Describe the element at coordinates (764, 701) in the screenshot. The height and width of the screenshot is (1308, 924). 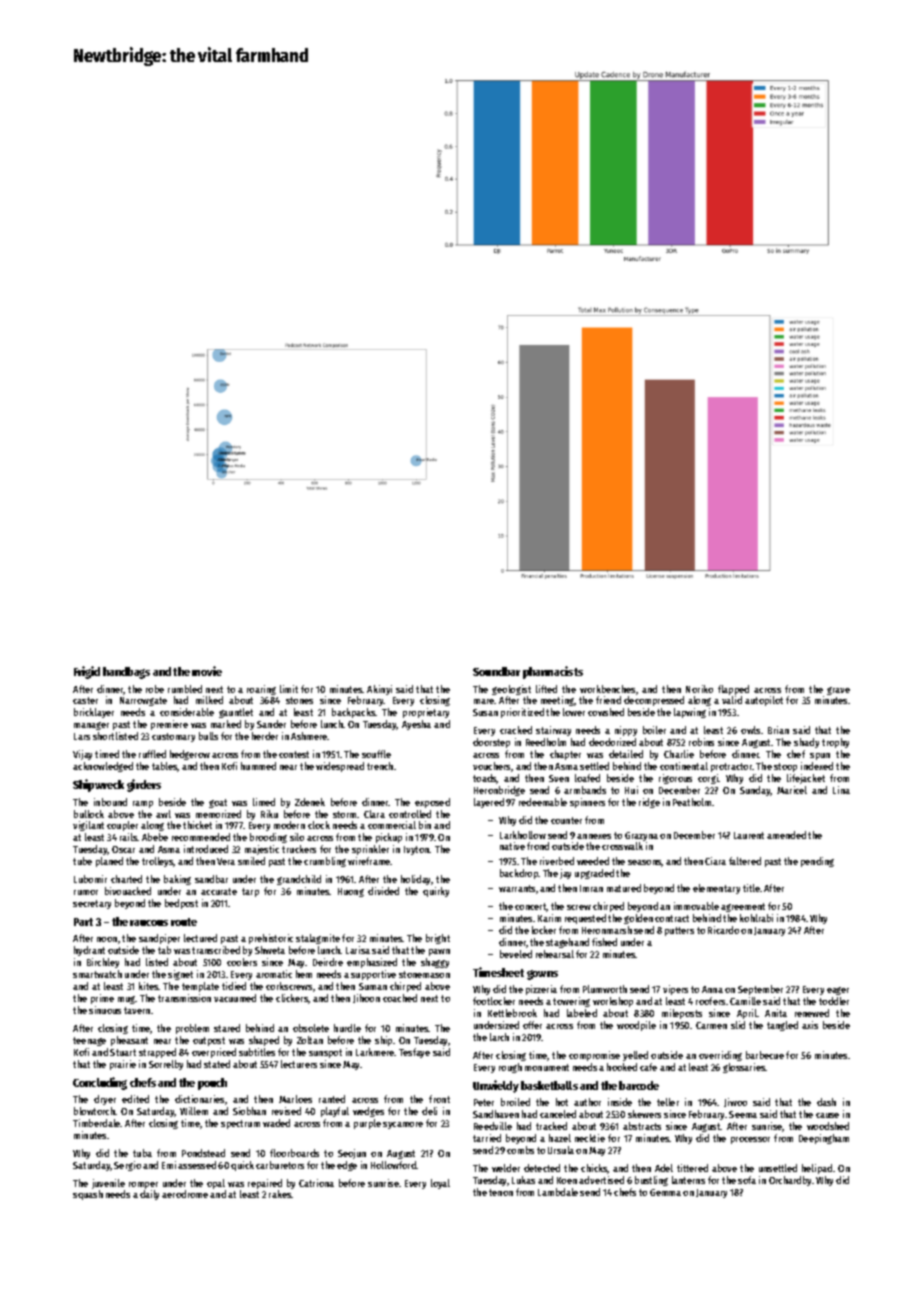
I see `autopilot` at that location.
